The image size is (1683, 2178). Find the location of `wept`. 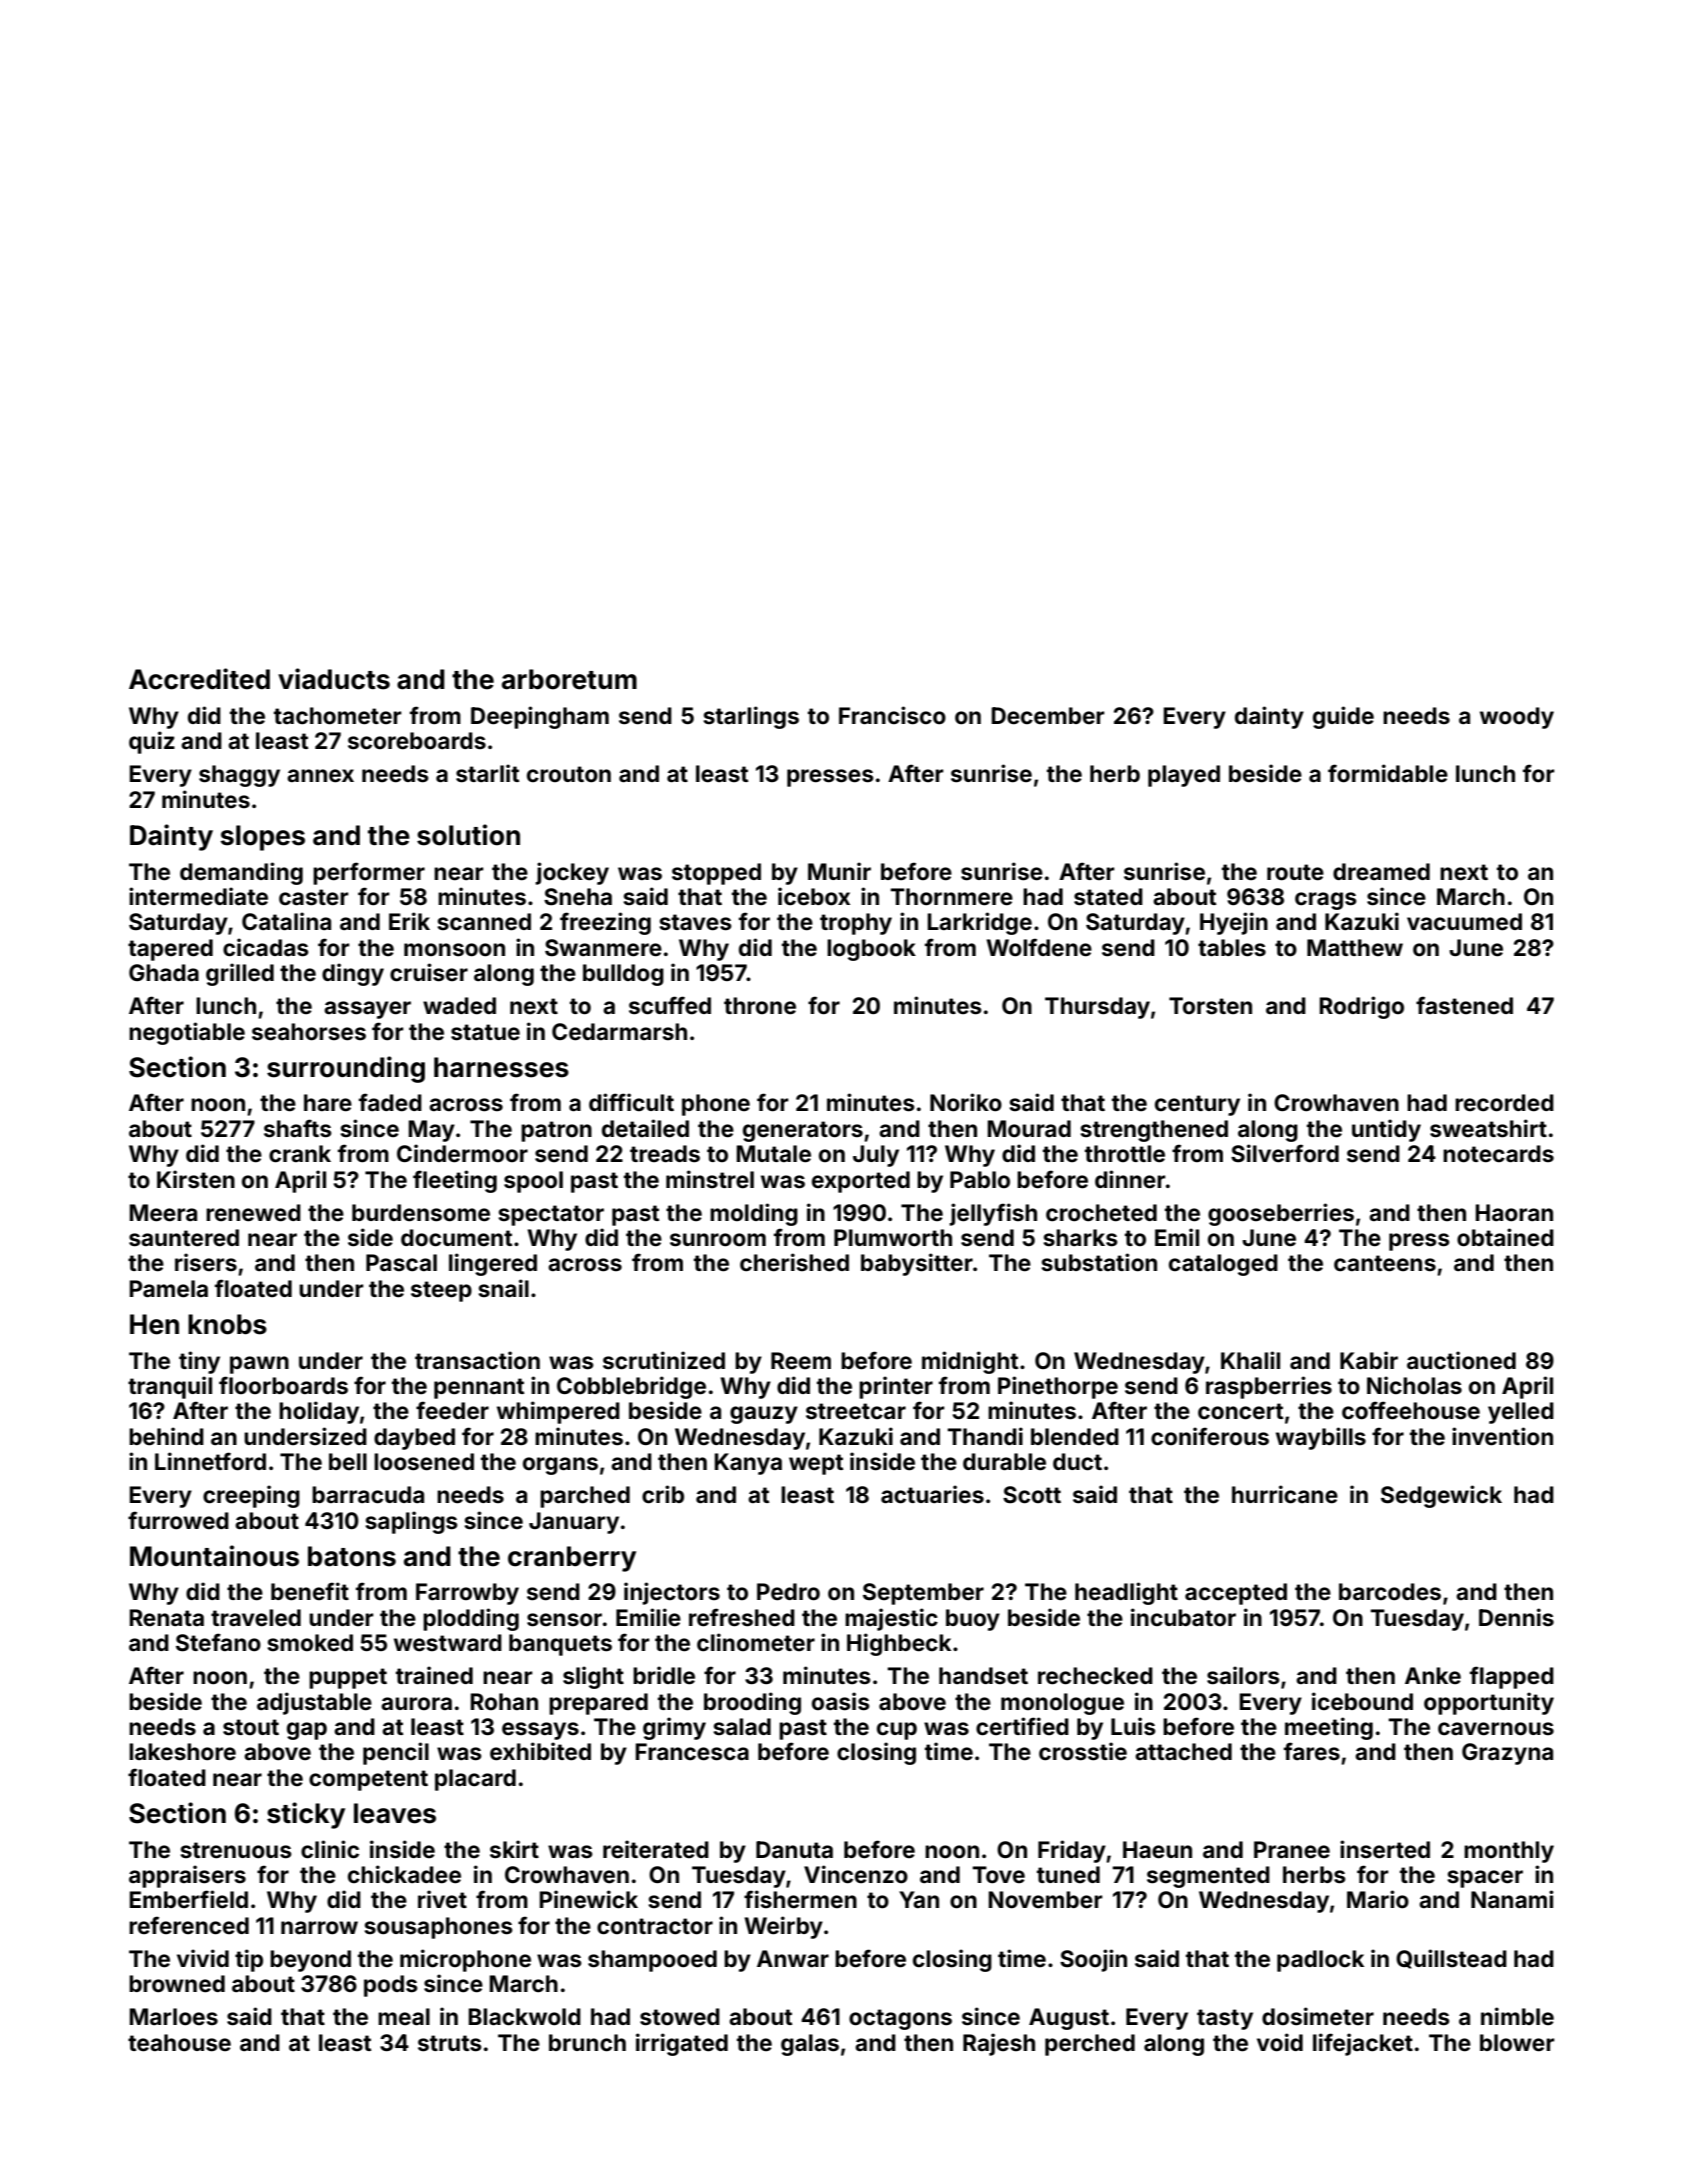

wept is located at coordinates (816, 1464).
